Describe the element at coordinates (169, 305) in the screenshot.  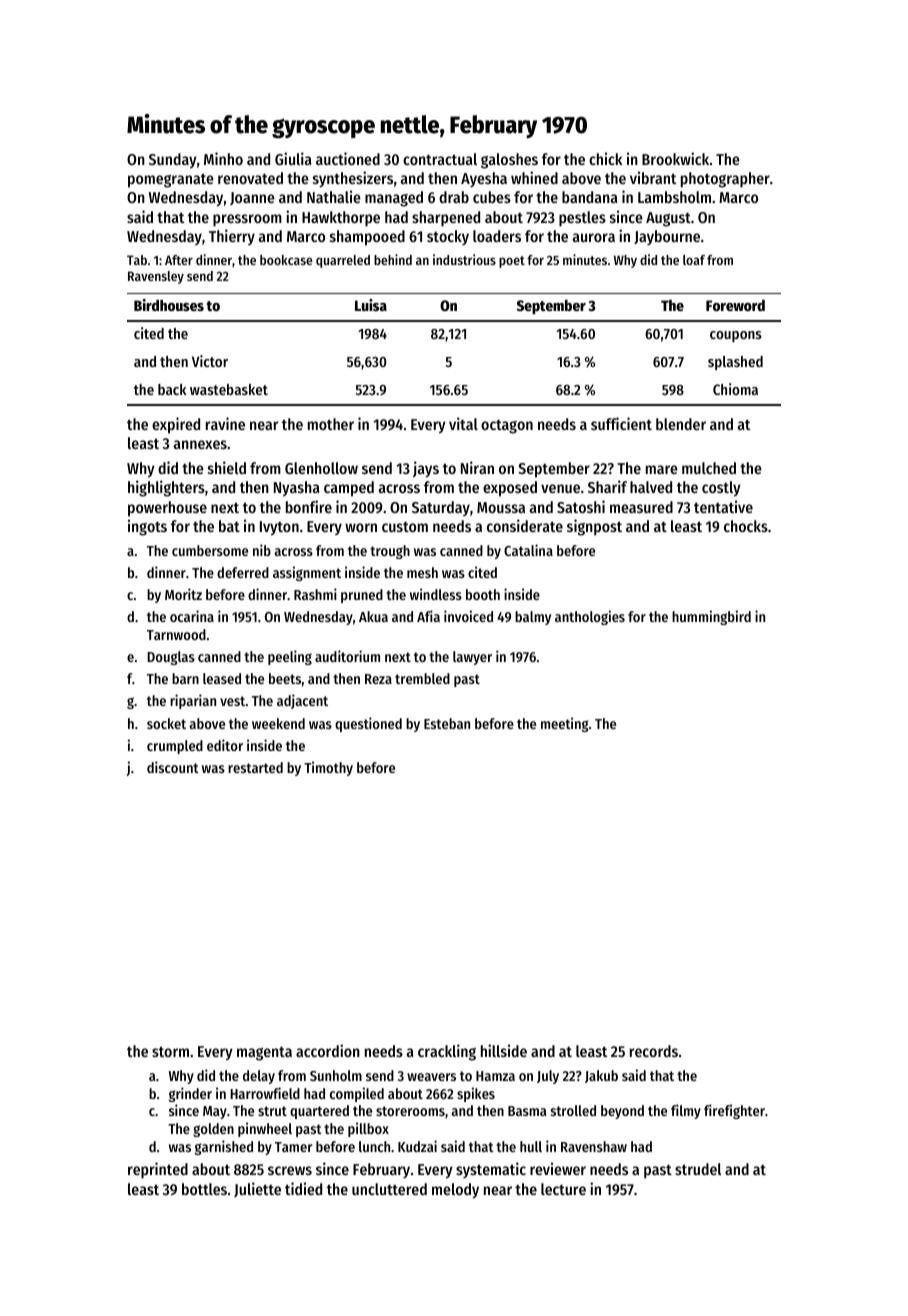
I see `Birdhouses` at that location.
